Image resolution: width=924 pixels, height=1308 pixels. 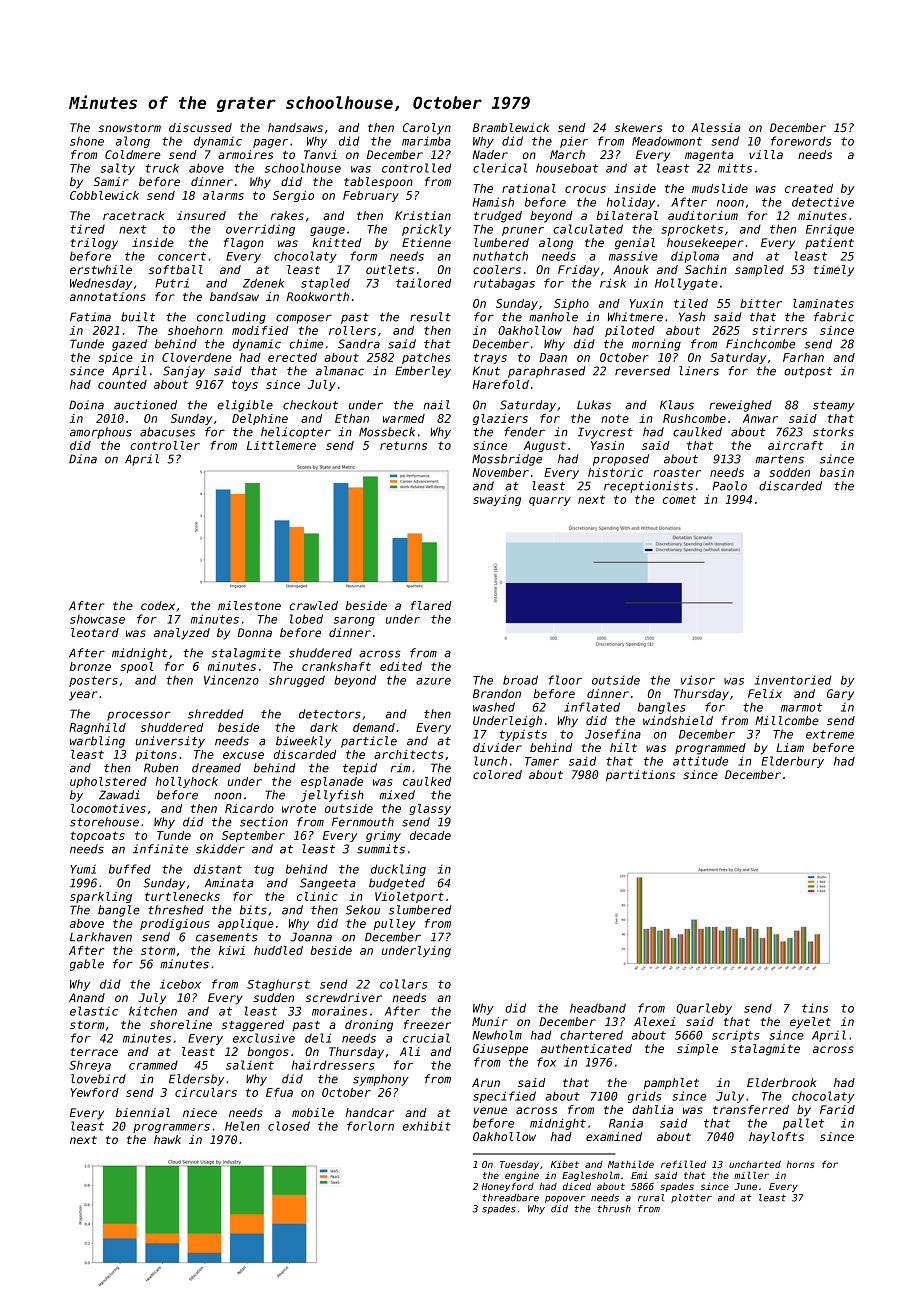 I want to click on azure, so click(x=433, y=681).
